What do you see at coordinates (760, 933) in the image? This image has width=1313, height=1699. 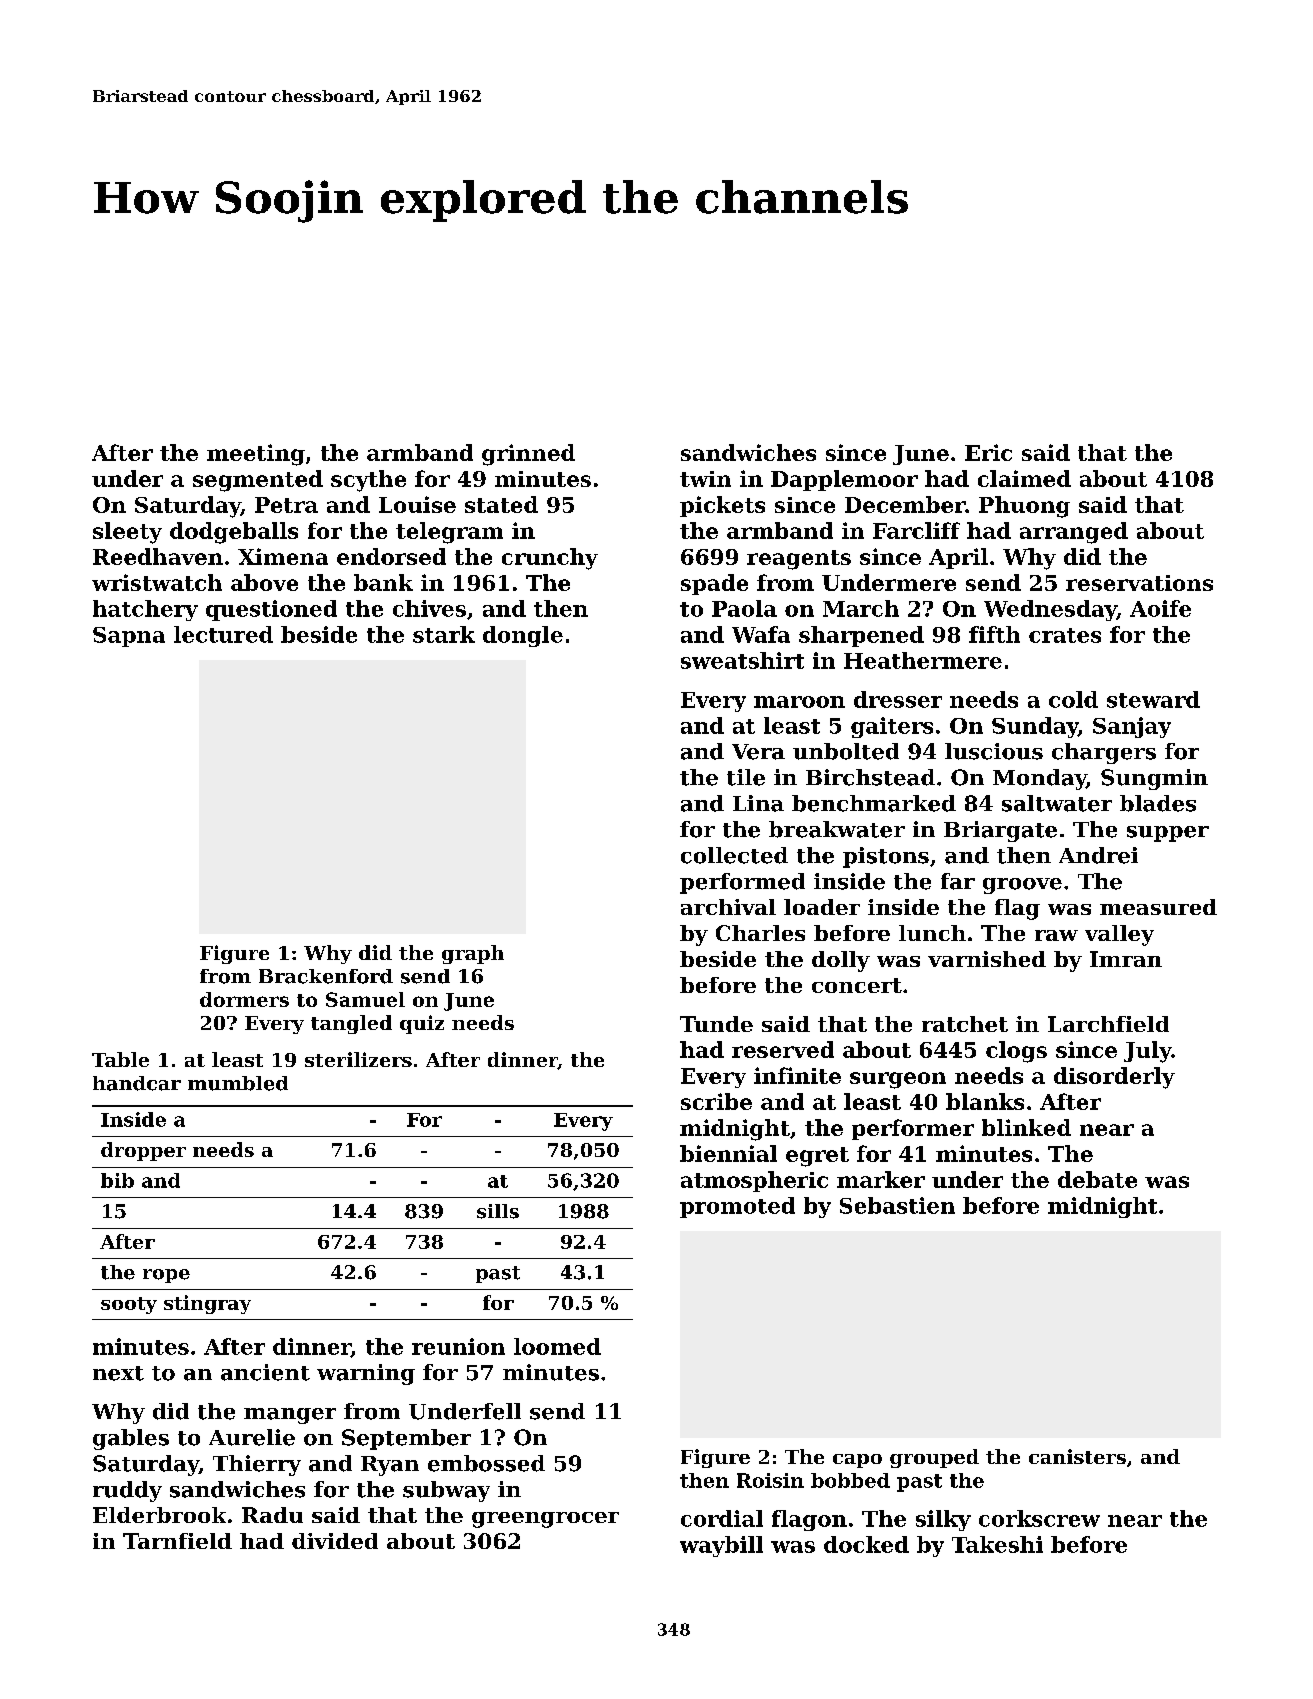 I see `Charles` at bounding box center [760, 933].
